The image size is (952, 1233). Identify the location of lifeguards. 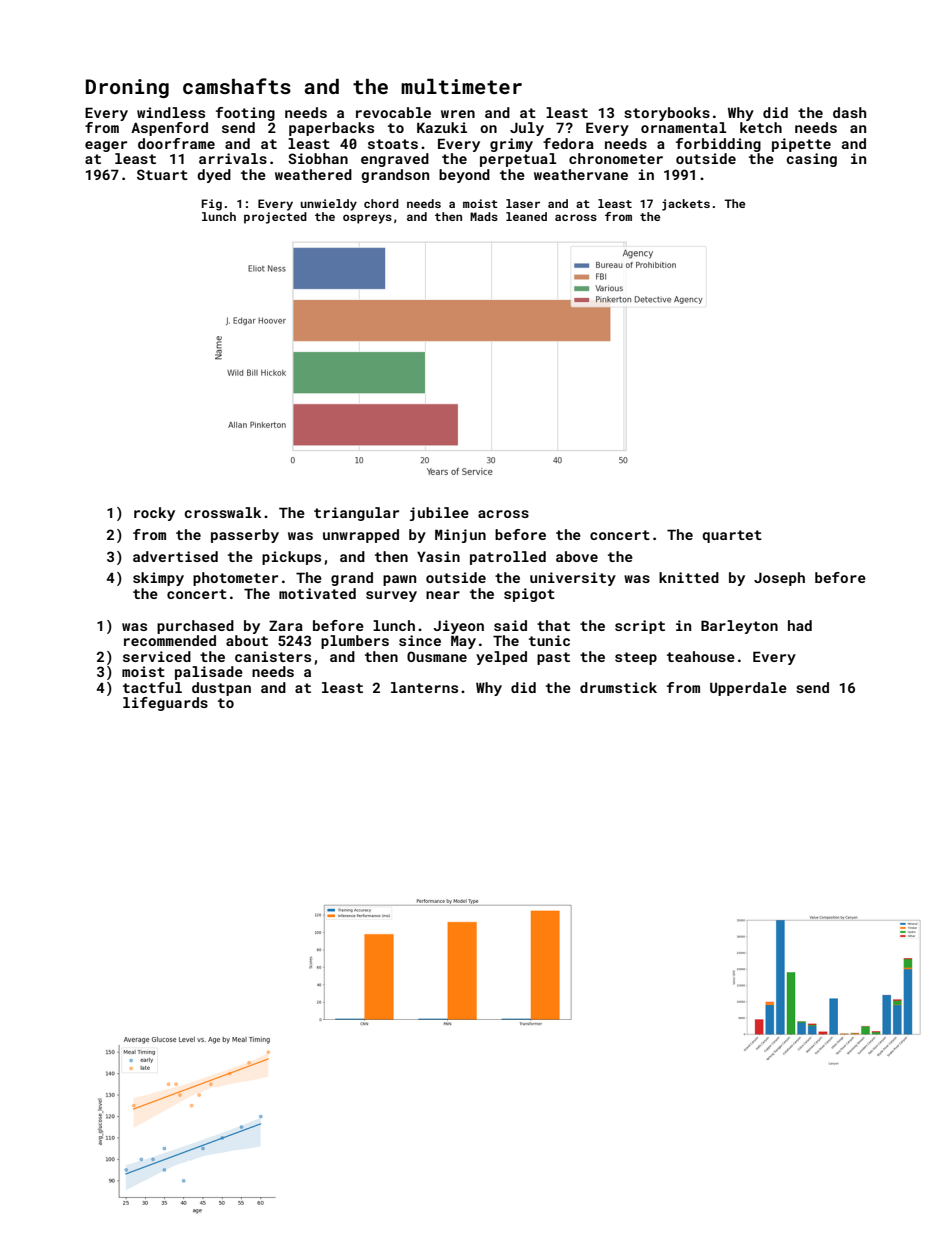
(165, 704).
